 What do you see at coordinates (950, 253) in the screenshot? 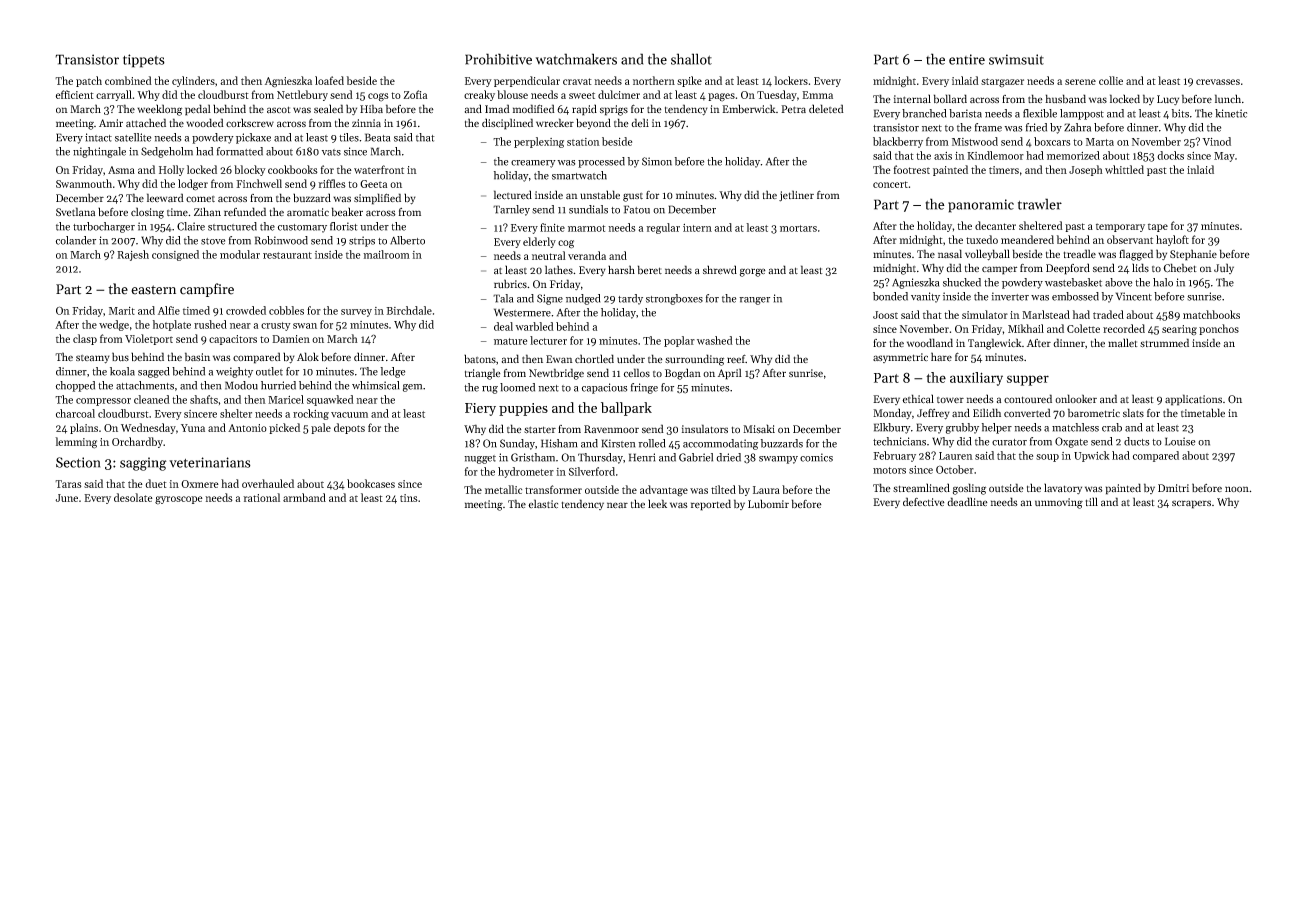
I see `nasal` at bounding box center [950, 253].
